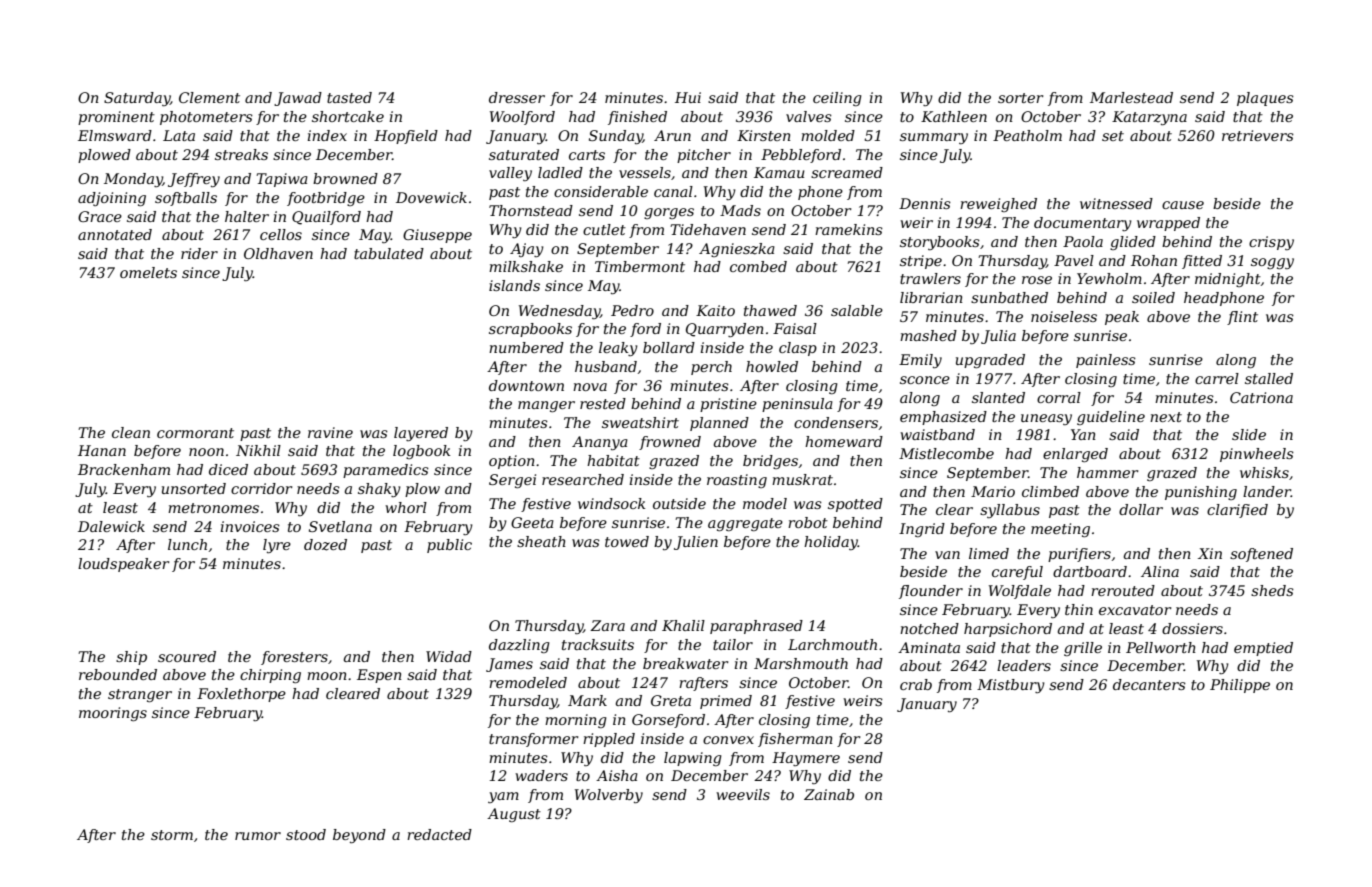 This screenshot has width=1372, height=887. What do you see at coordinates (330, 432) in the screenshot?
I see `ravine` at bounding box center [330, 432].
